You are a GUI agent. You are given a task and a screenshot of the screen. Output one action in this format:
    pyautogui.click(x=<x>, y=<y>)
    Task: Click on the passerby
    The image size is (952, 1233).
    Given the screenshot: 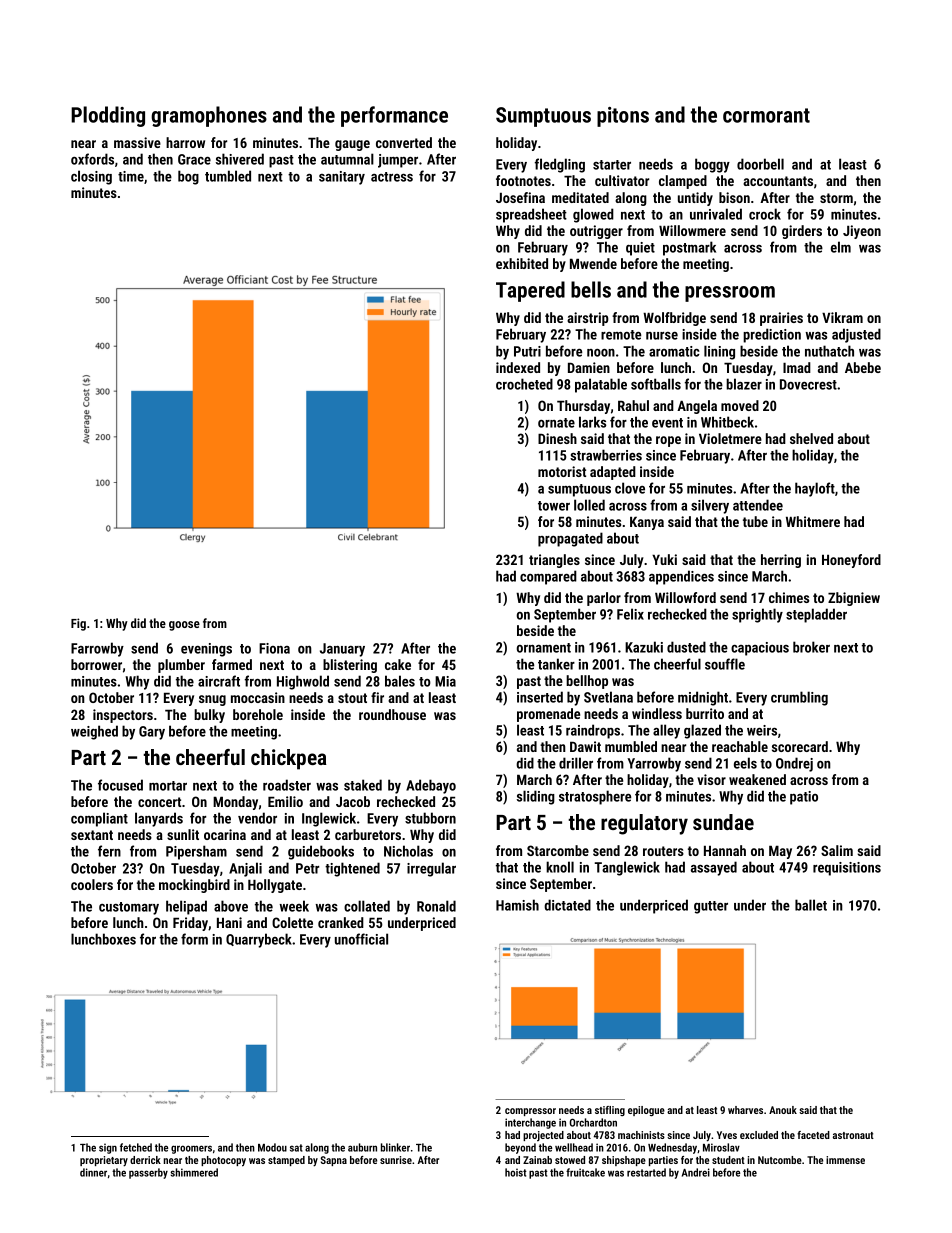 What is the action you would take?
    pyautogui.click(x=148, y=1173)
